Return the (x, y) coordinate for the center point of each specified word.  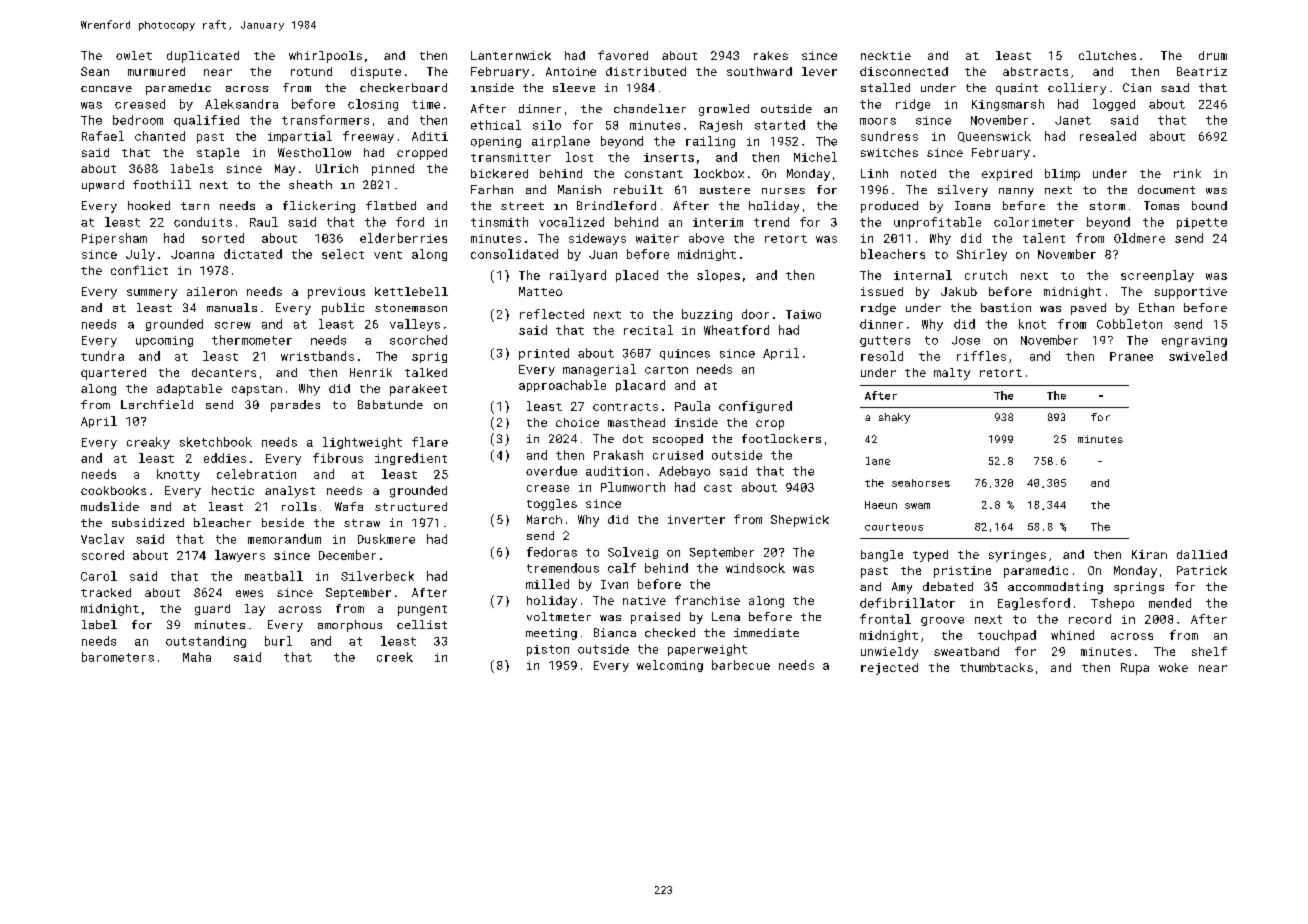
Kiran (1149, 554)
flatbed (391, 205)
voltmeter (559, 616)
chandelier (650, 108)
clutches (1107, 55)
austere (725, 190)
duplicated (203, 57)
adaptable (189, 390)
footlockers (781, 438)
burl (278, 641)
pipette (1202, 223)
